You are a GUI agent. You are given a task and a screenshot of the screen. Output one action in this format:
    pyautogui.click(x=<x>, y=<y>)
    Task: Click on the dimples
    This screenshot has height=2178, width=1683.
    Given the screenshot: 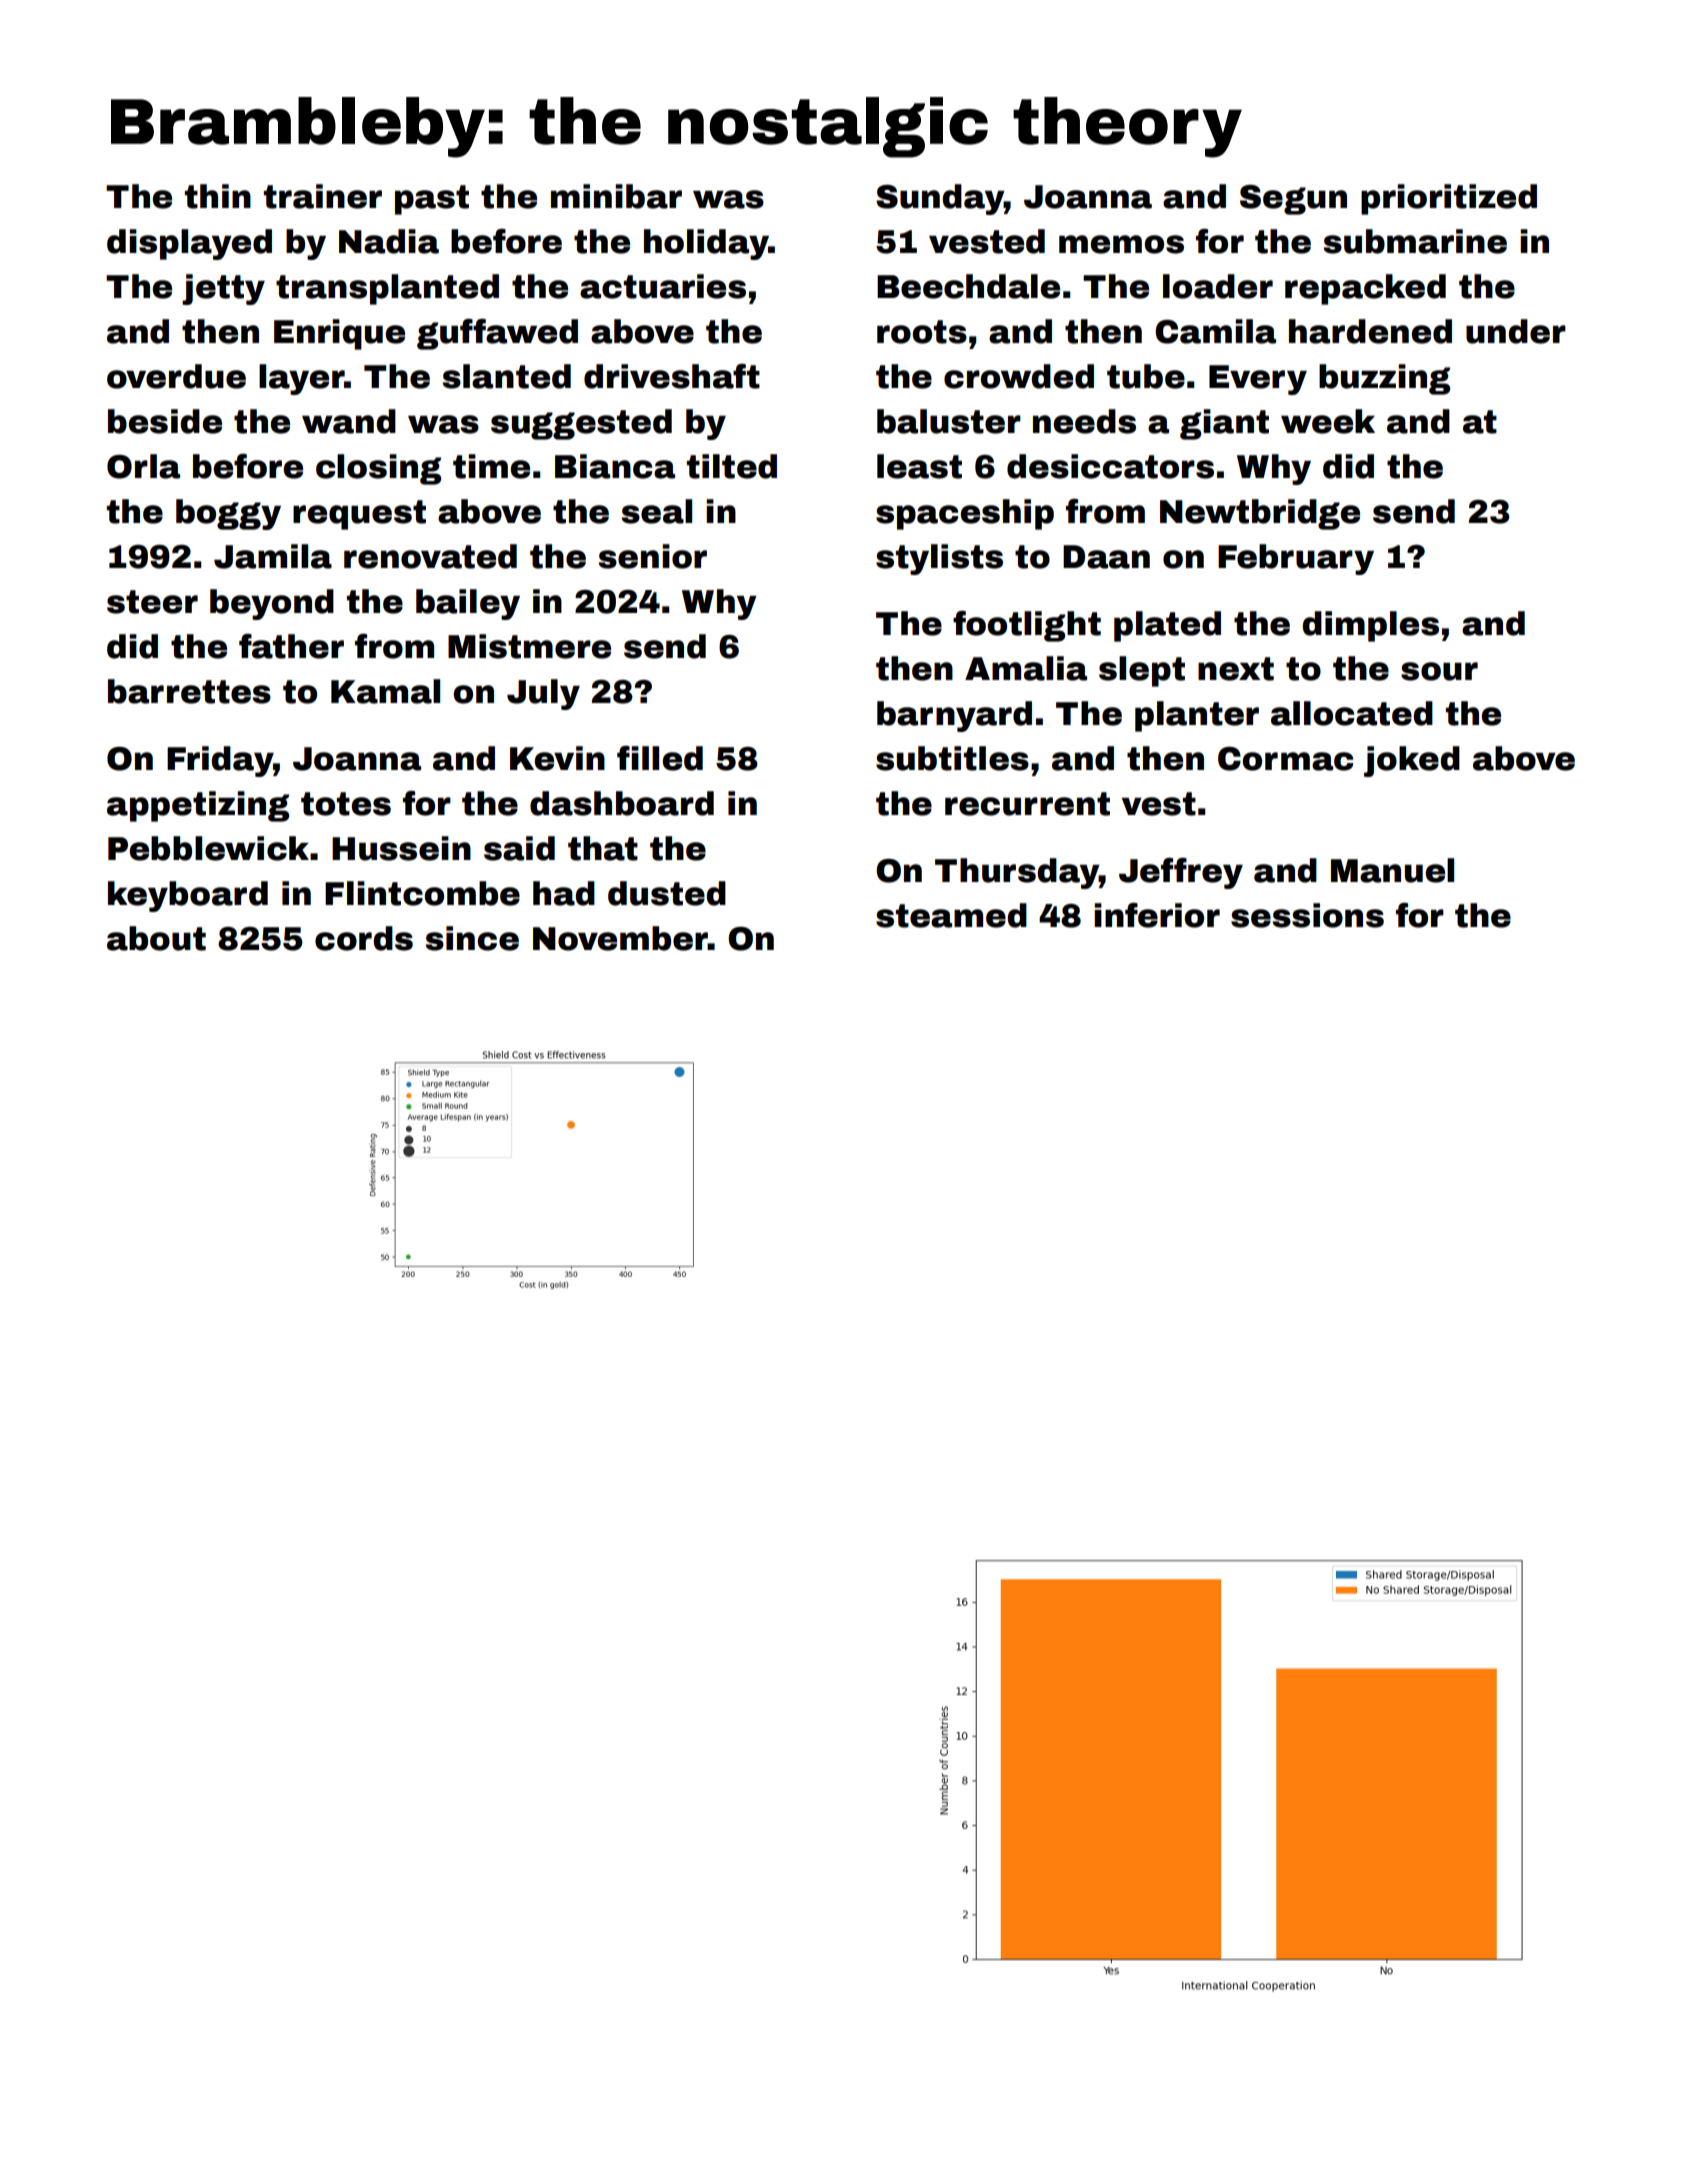 What is the action you would take?
    pyautogui.click(x=1370, y=626)
